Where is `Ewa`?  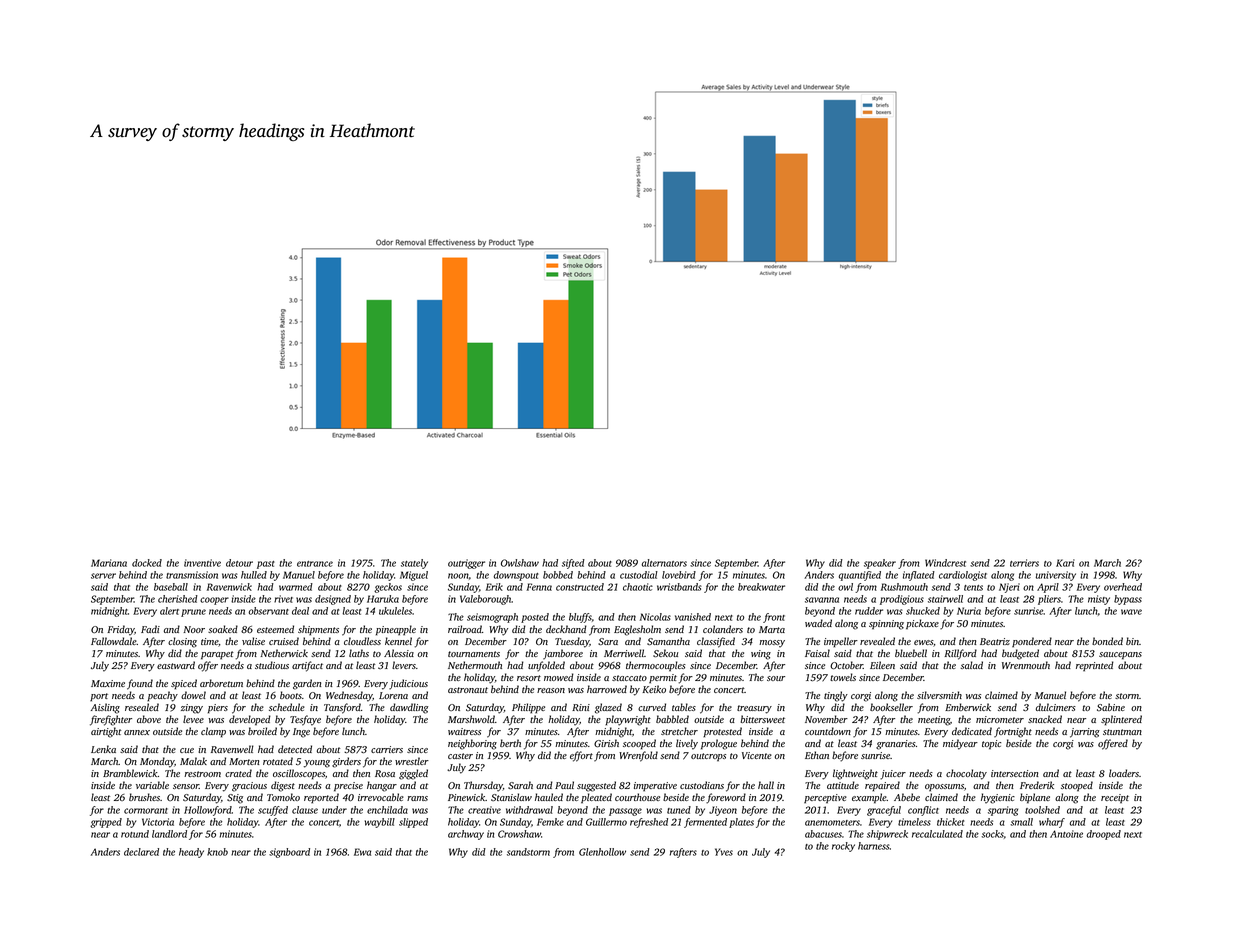
Ewa is located at coordinates (362, 852).
